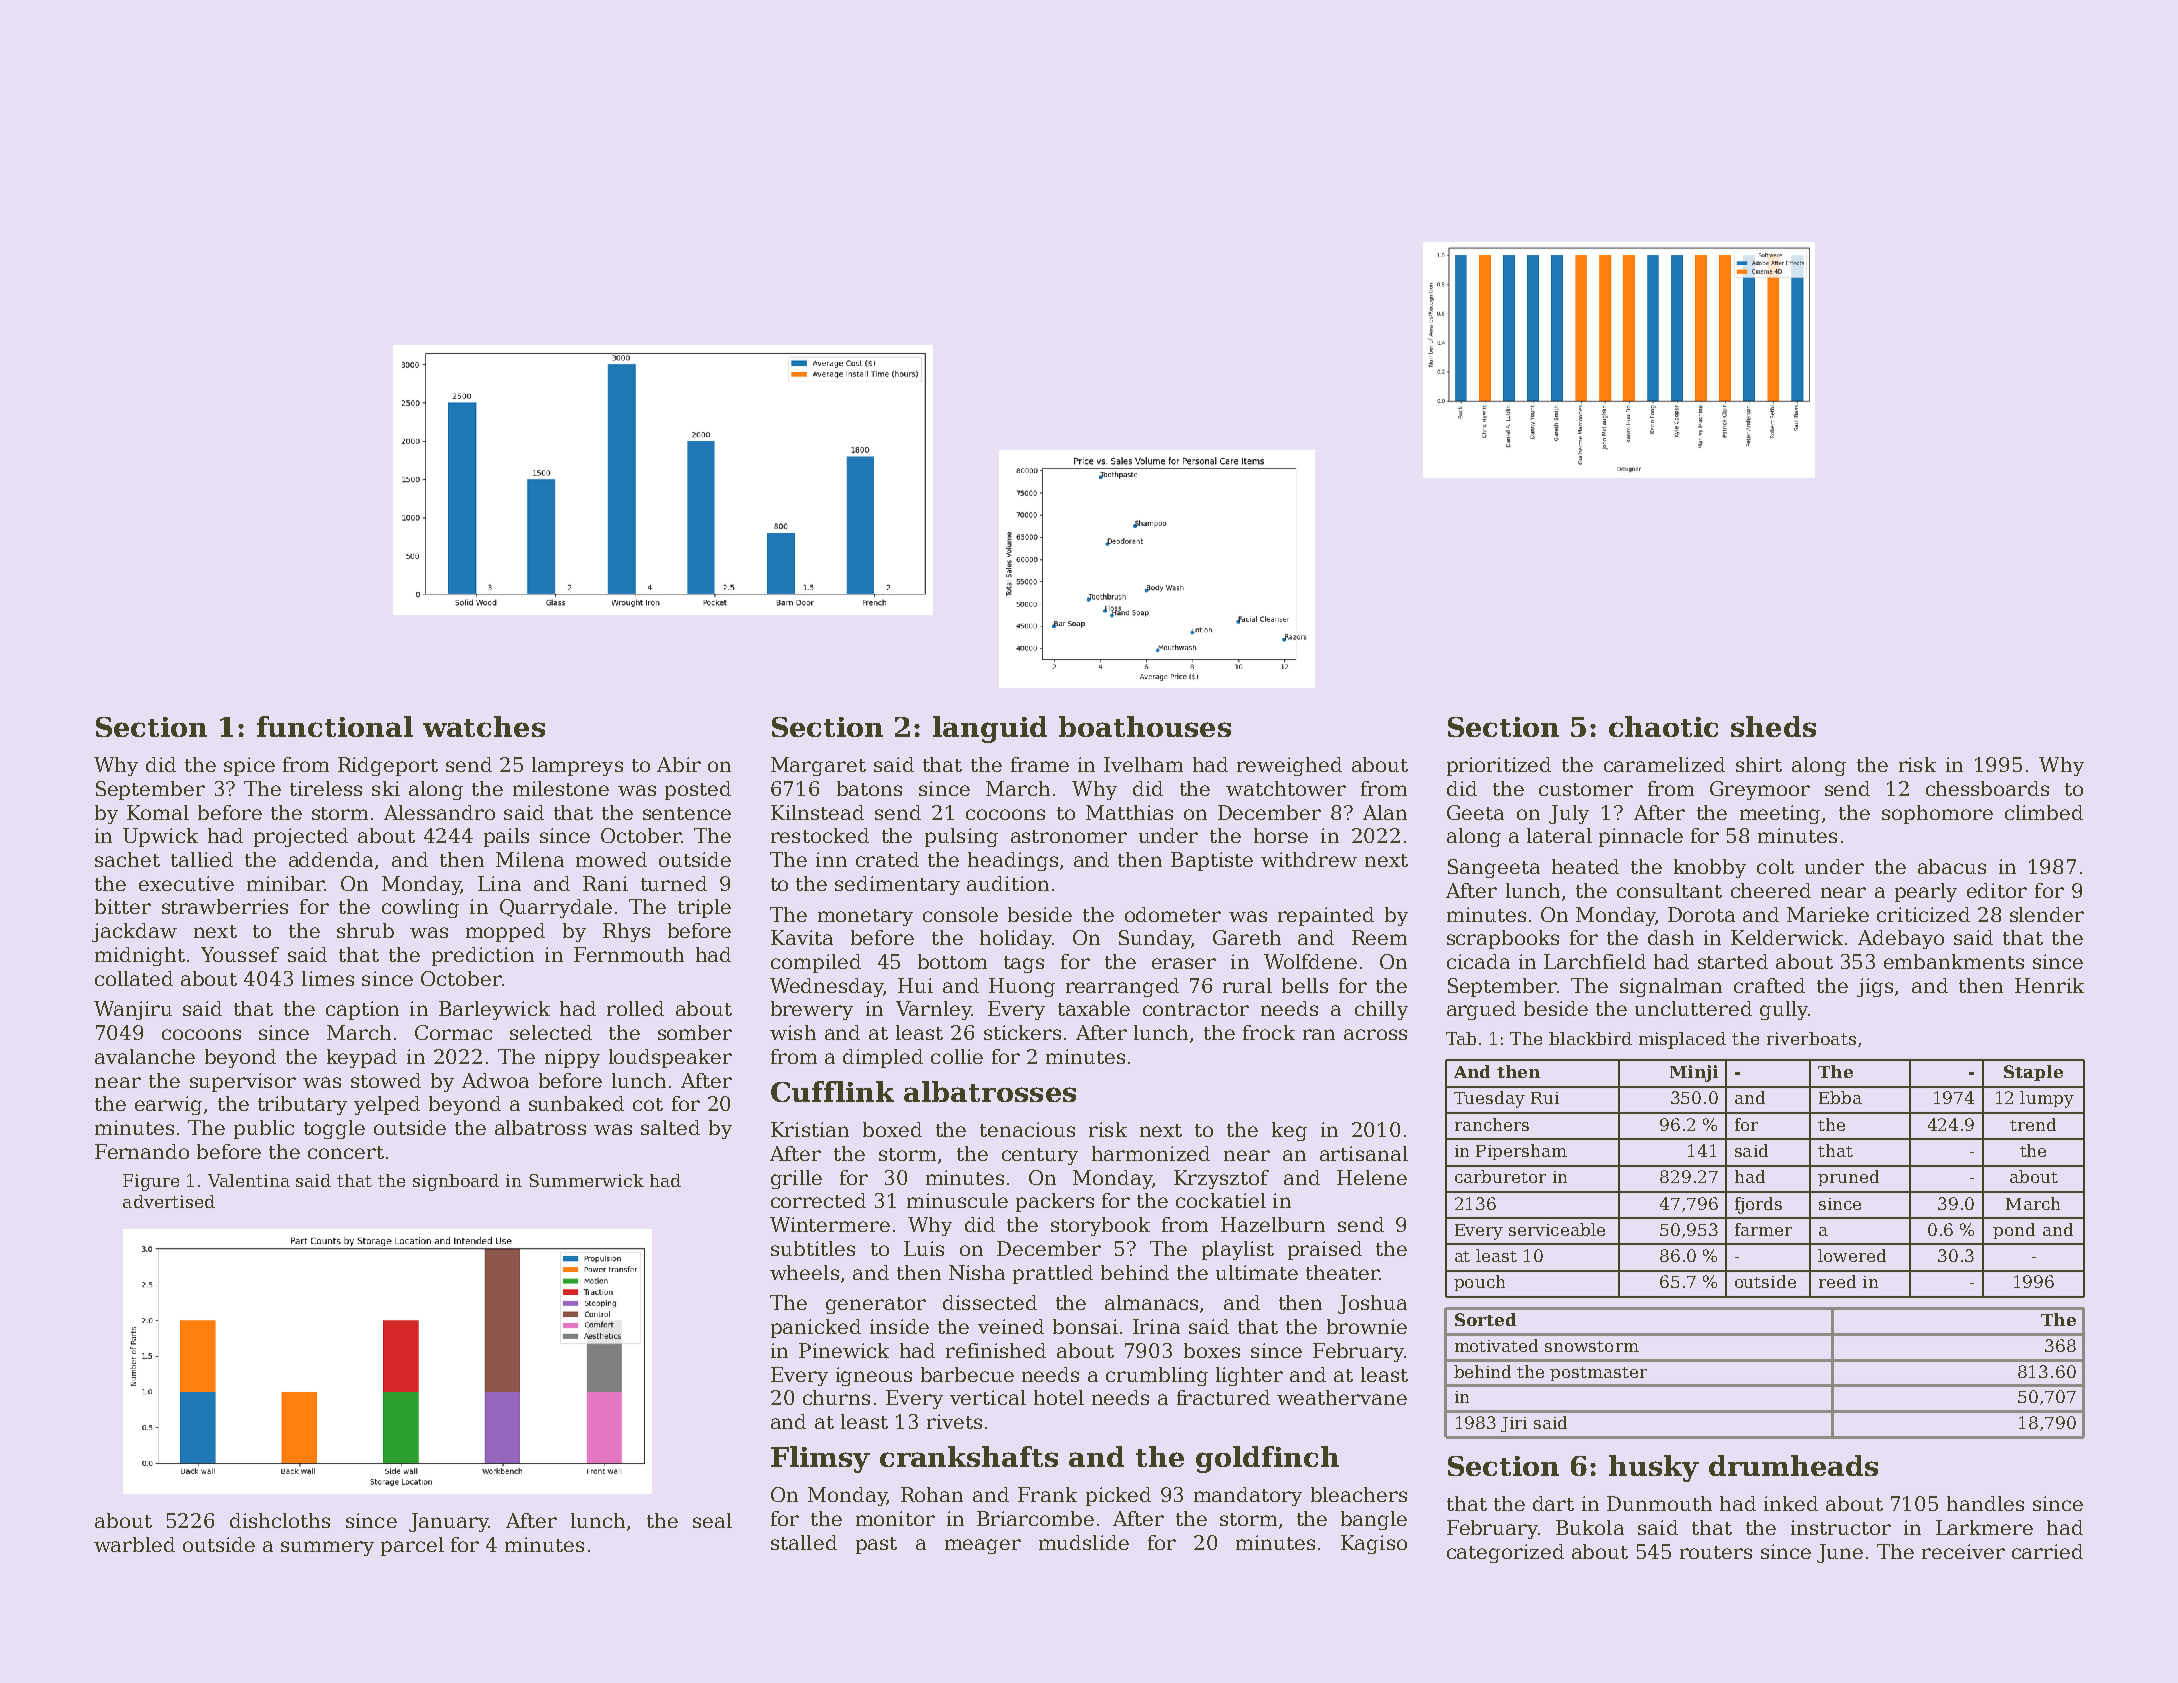 This document has width=2178, height=1683. Describe the element at coordinates (327, 1548) in the document. I see `summery` at that location.
